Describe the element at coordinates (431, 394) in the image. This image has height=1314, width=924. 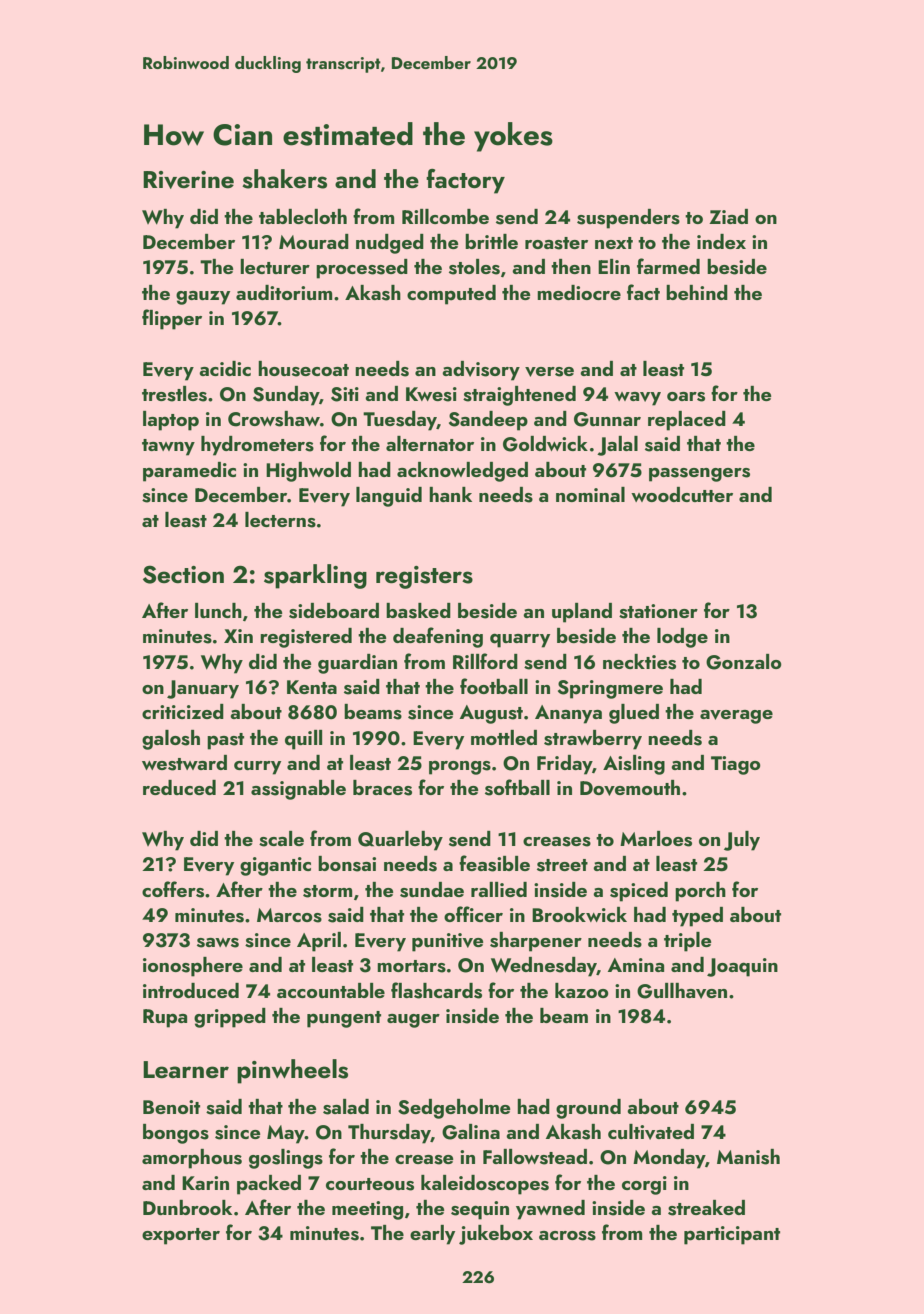
I see `Kwesi` at that location.
